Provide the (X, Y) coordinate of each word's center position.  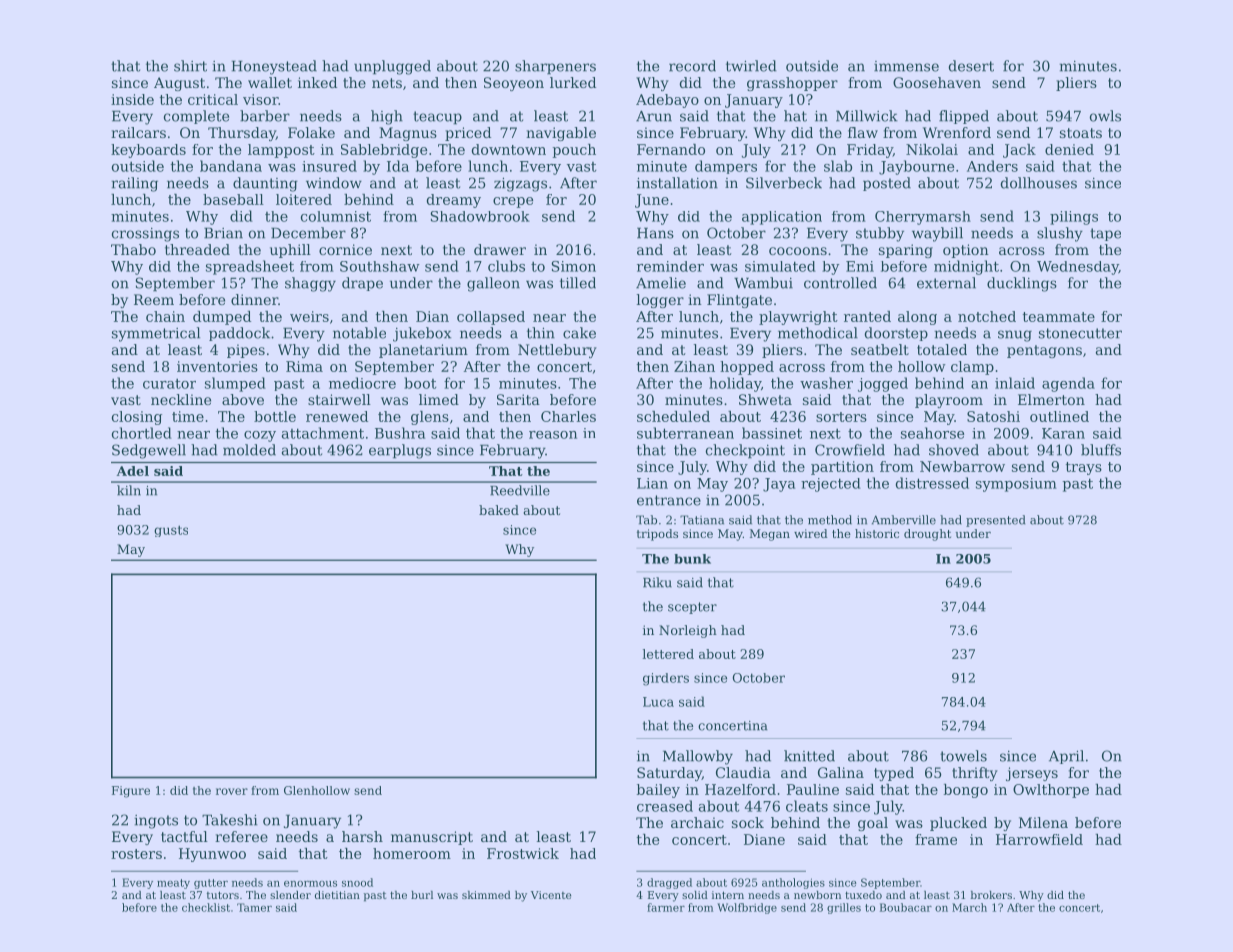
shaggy (310, 284)
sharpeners (555, 67)
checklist (206, 907)
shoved (954, 450)
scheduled (673, 416)
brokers (991, 895)
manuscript (432, 838)
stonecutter (1080, 333)
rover (232, 791)
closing (137, 418)
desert (971, 66)
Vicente (551, 895)
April (1066, 757)
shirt (190, 66)
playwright (798, 318)
